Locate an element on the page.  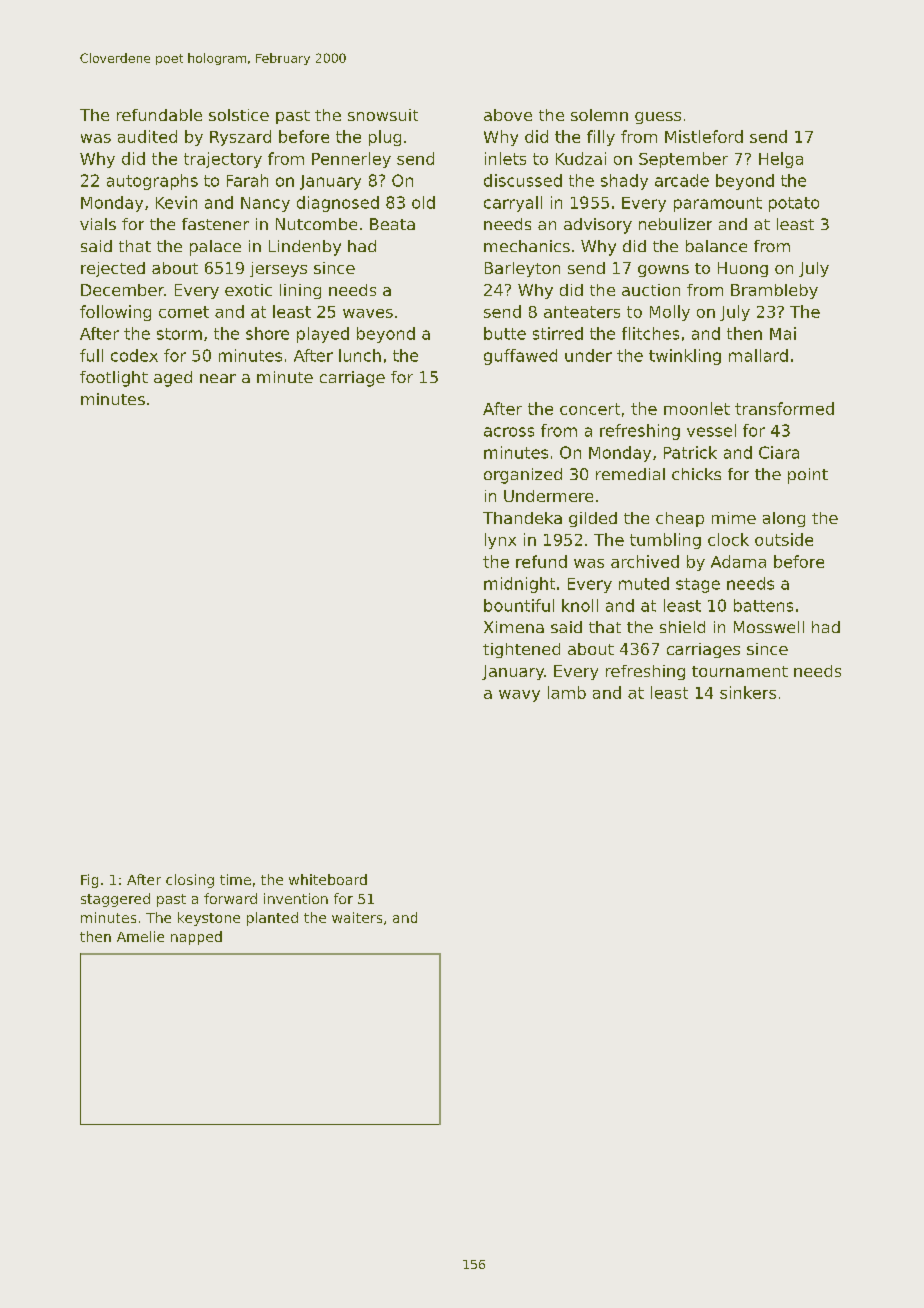
guess is located at coordinates (658, 118).
